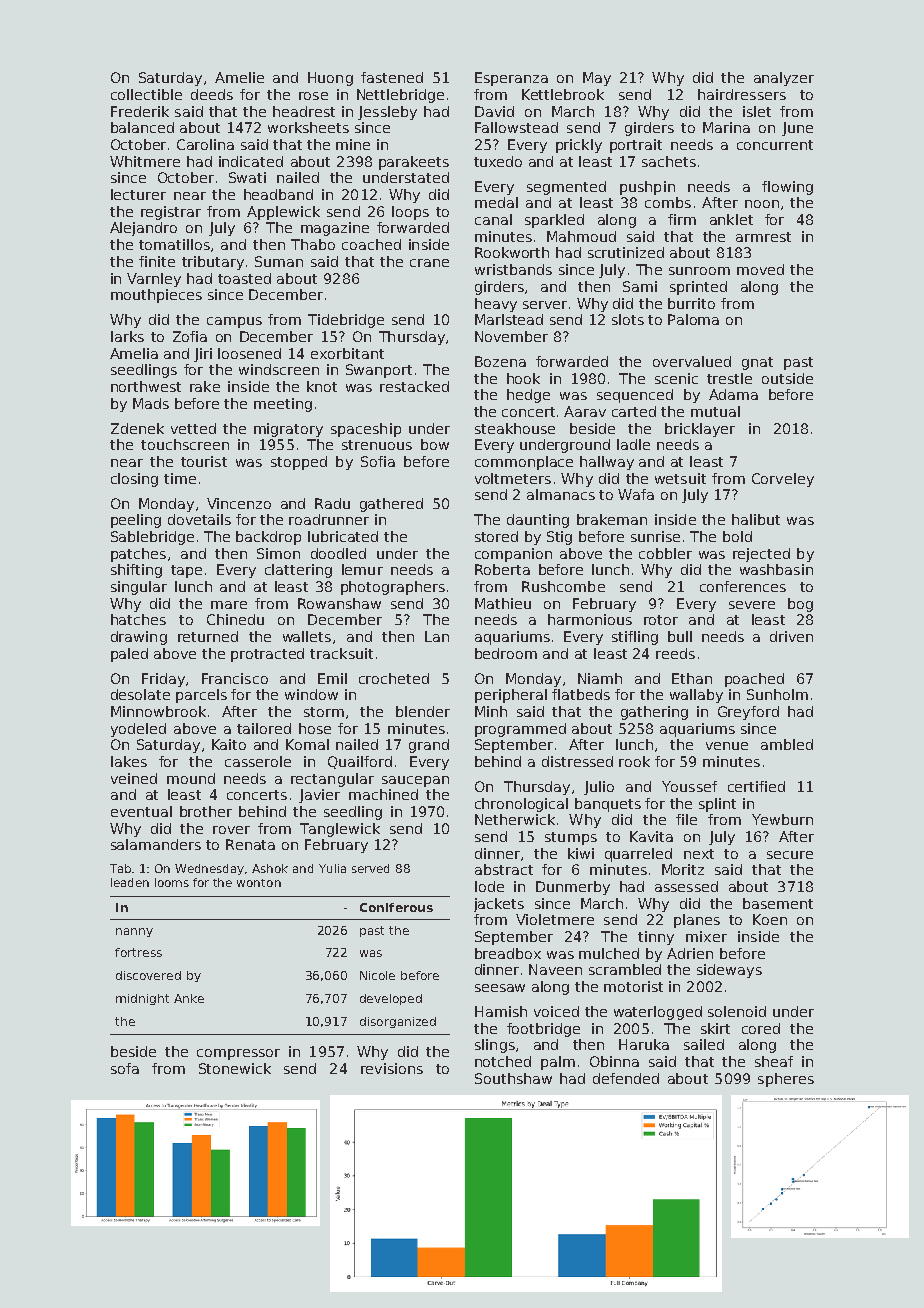 The image size is (924, 1308). What do you see at coordinates (581, 236) in the screenshot?
I see `Mahmoud` at bounding box center [581, 236].
